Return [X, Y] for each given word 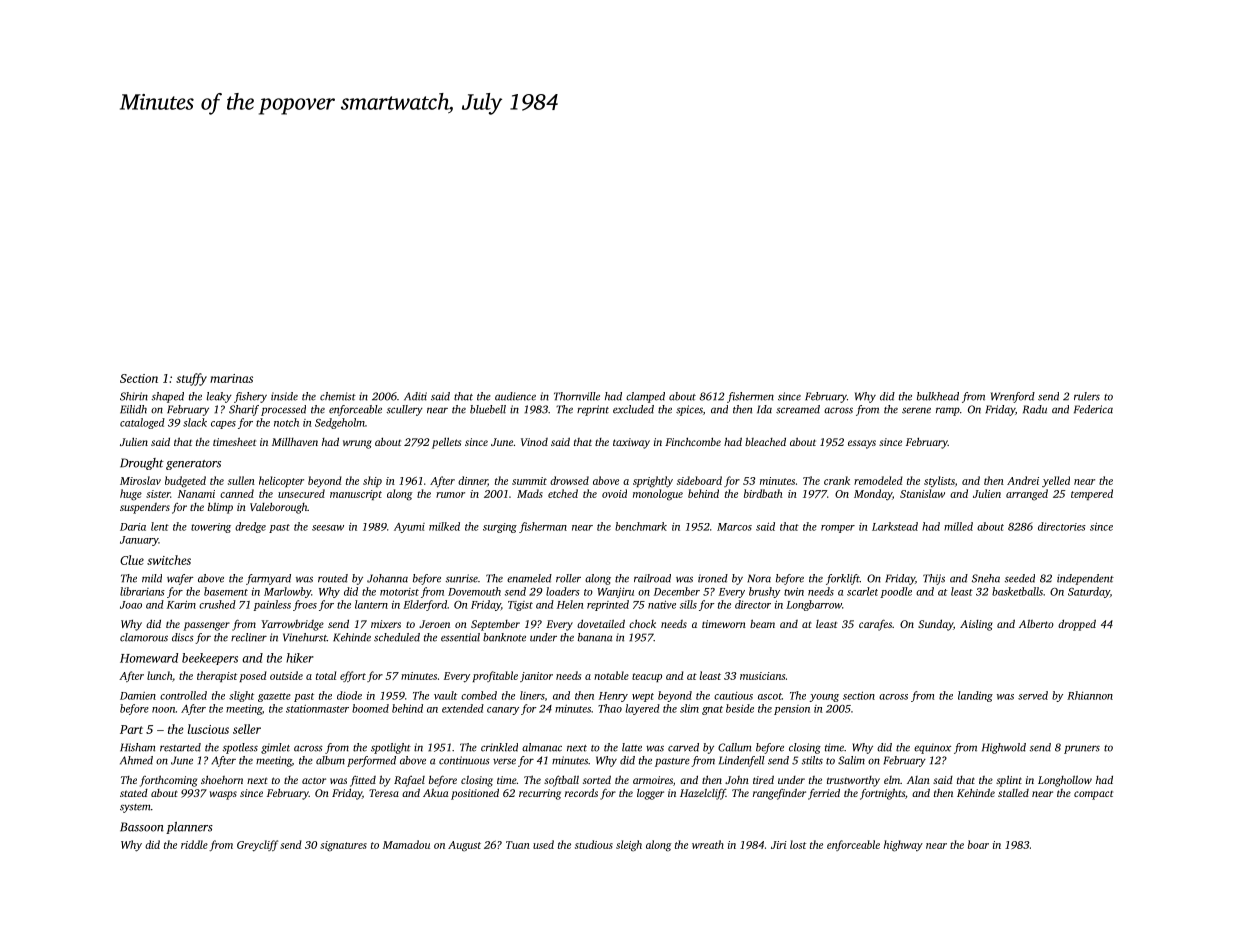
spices [689, 410]
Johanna [387, 578]
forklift [843, 579]
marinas [231, 378]
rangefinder [779, 794]
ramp [948, 411]
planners [189, 828]
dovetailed [601, 623]
